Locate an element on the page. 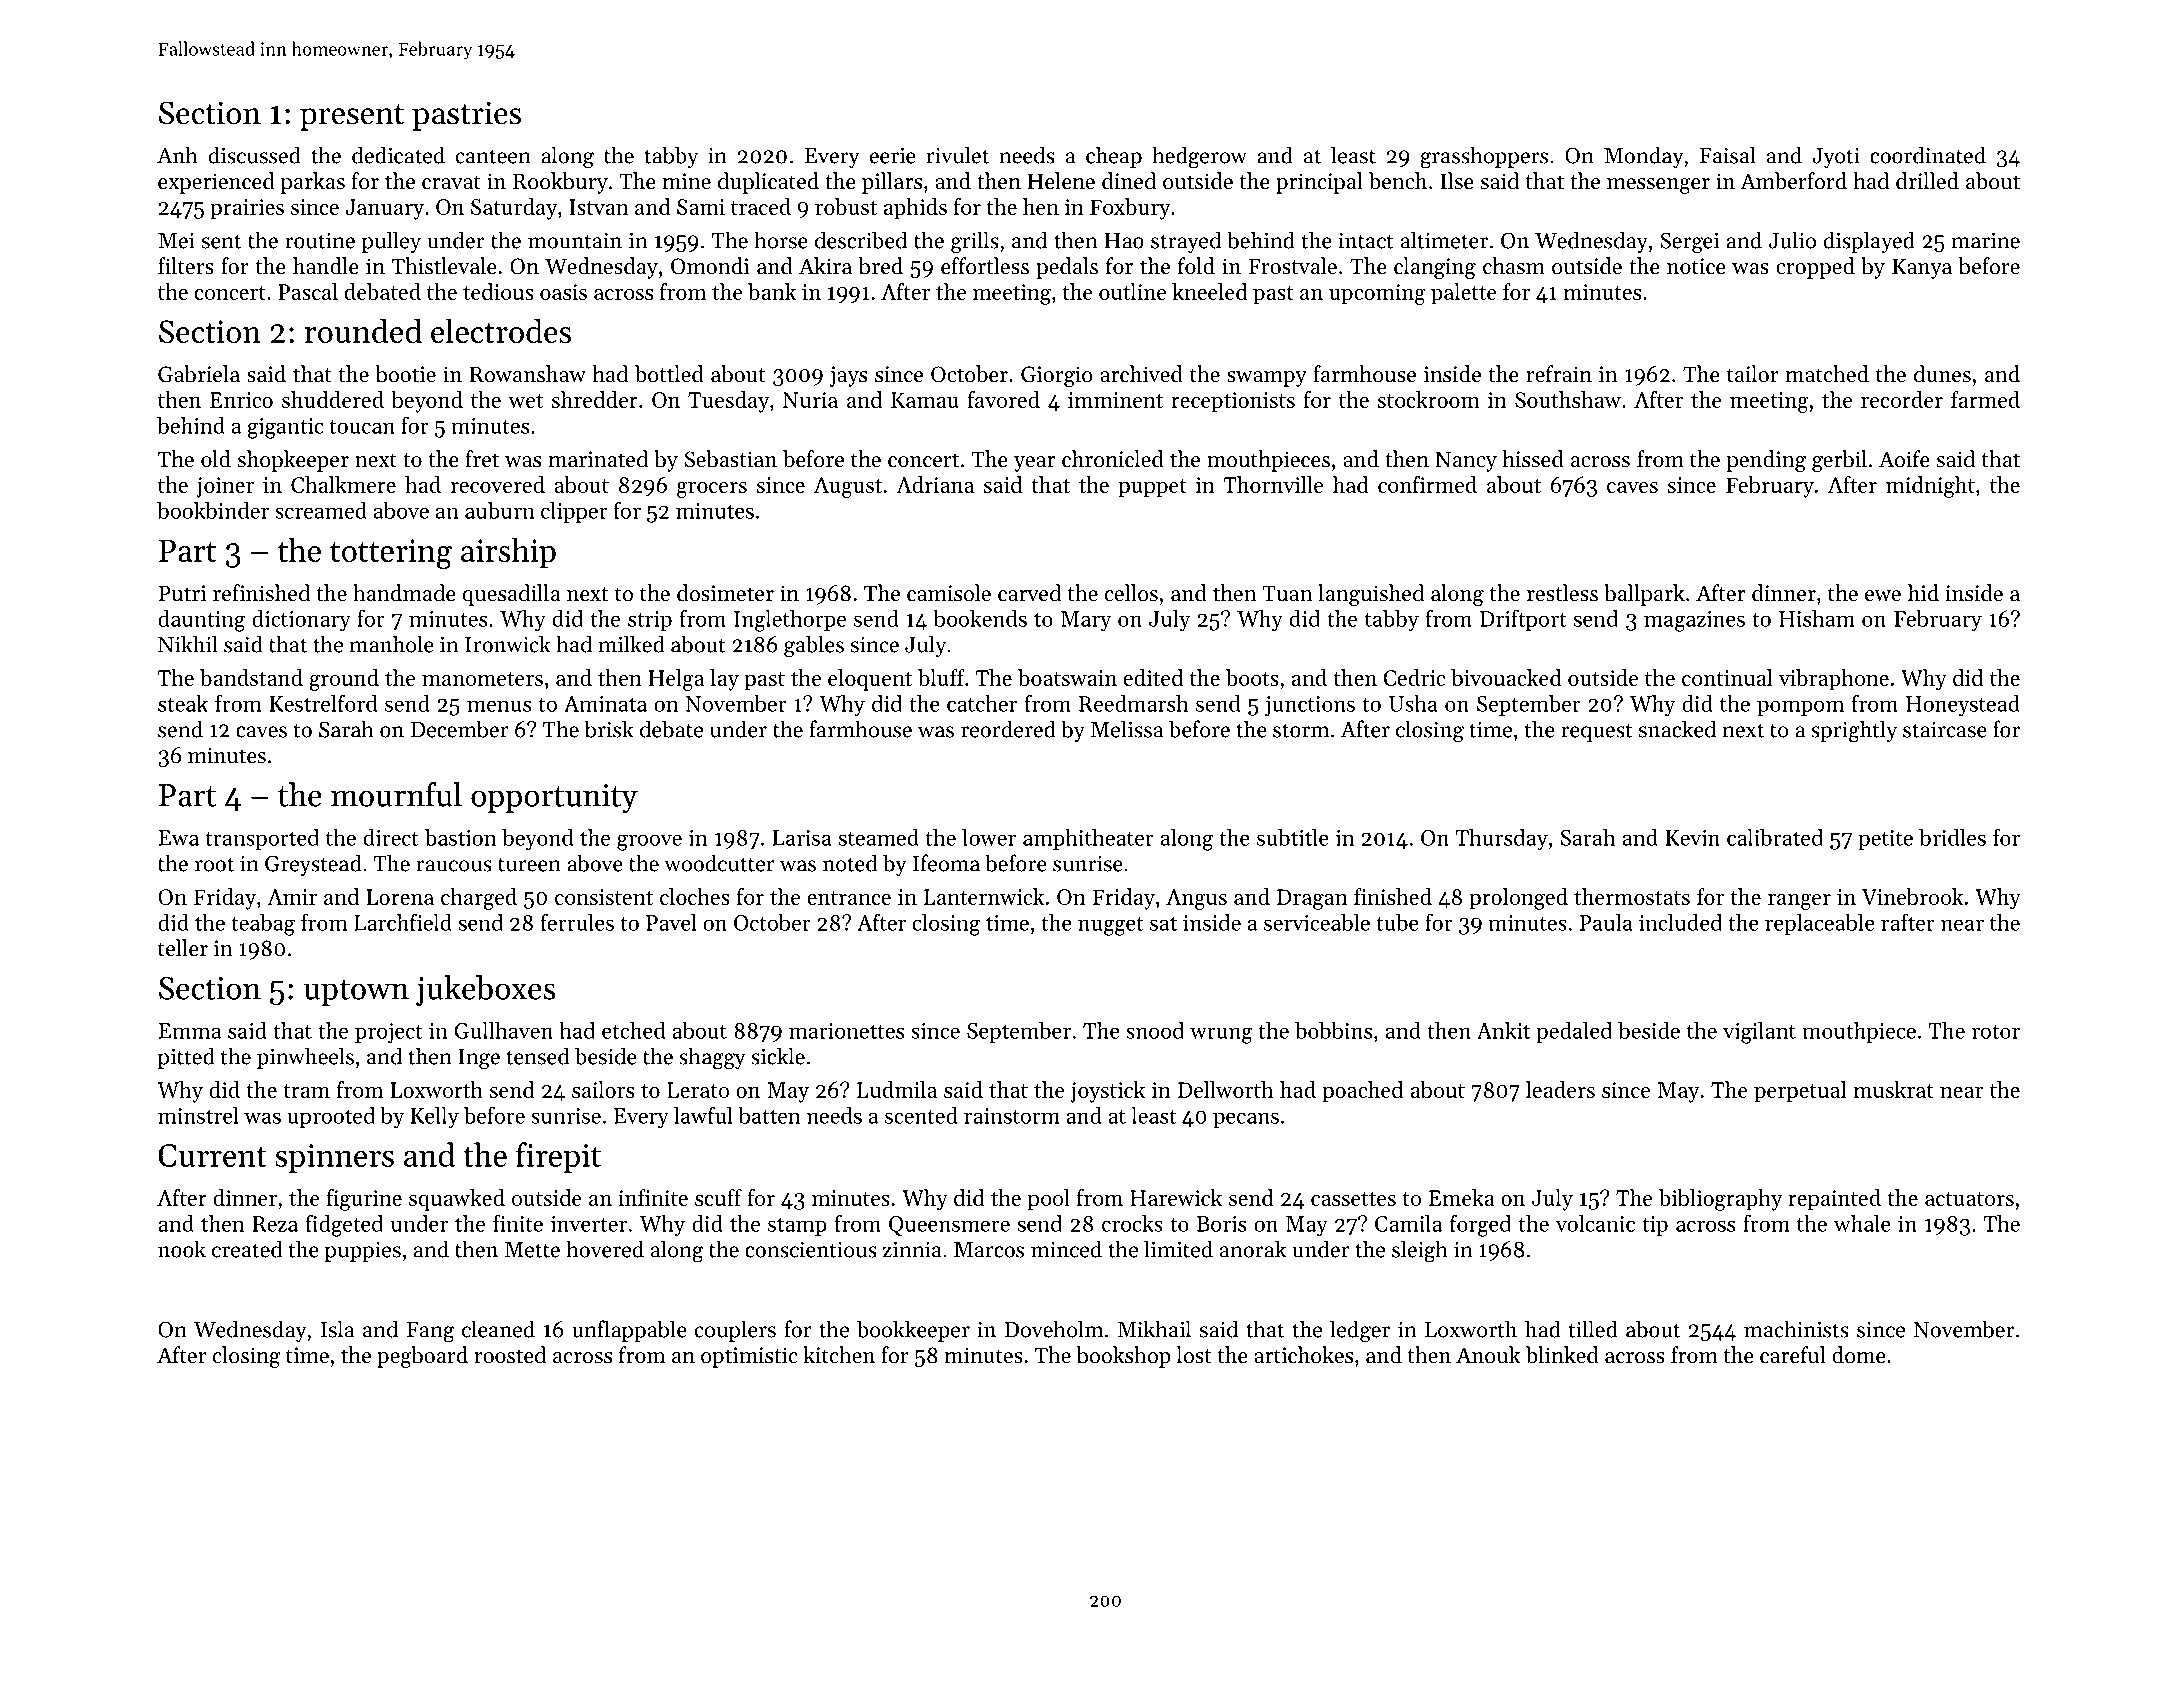  bred is located at coordinates (880, 266).
